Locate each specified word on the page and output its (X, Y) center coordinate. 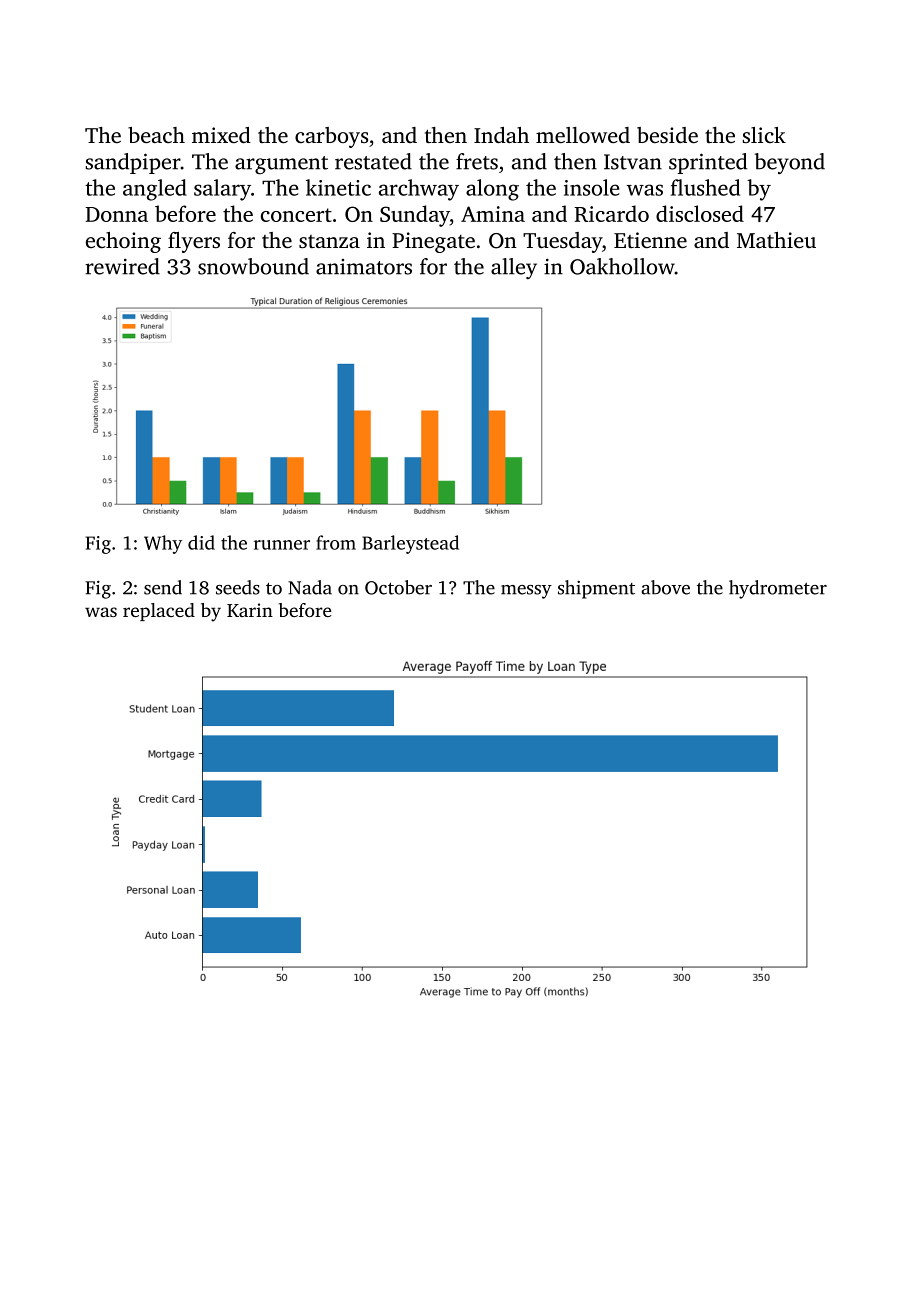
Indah (501, 135)
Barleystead (410, 544)
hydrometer (778, 589)
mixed (221, 135)
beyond (789, 163)
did (201, 542)
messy (526, 592)
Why (163, 544)
